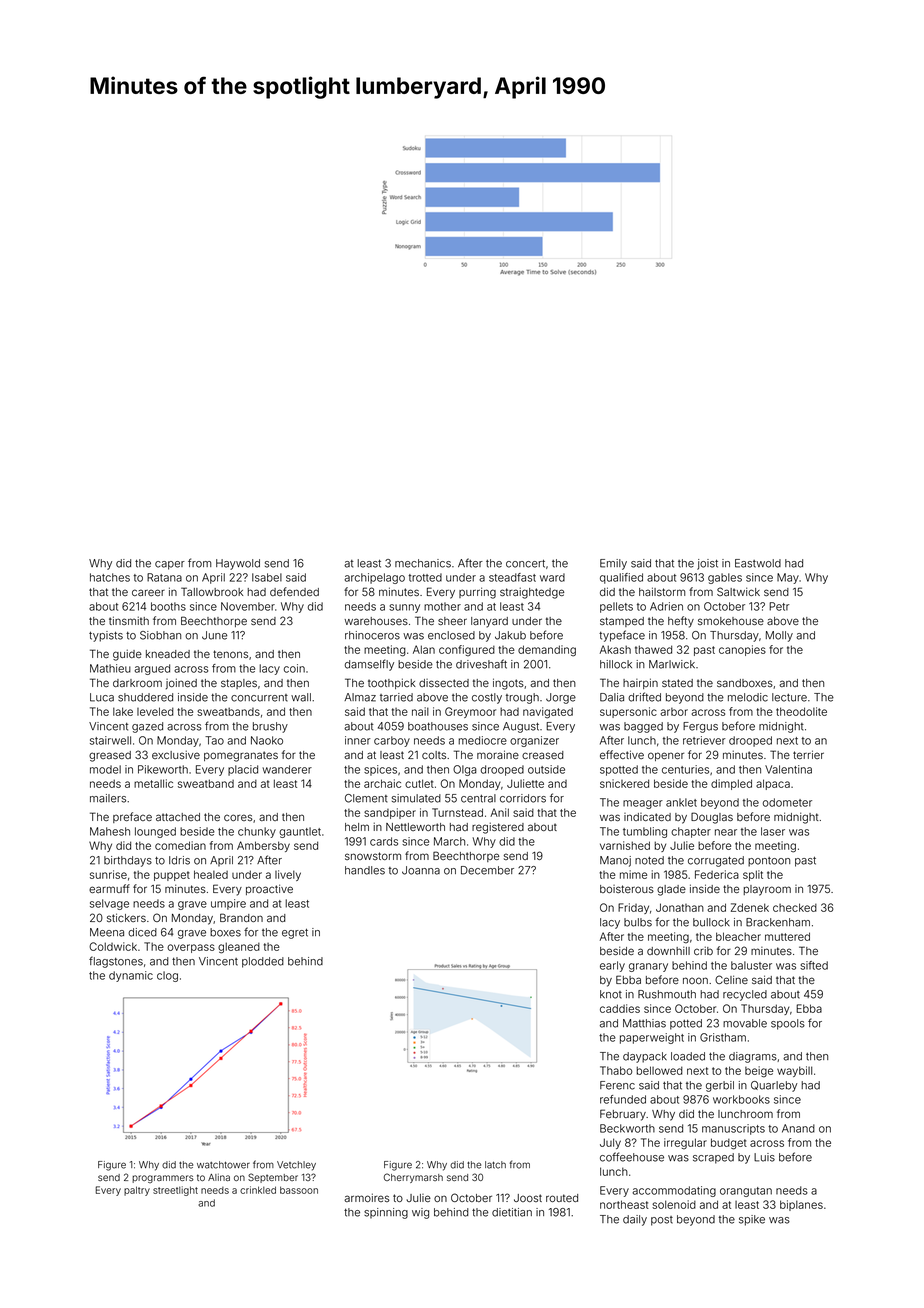 The width and height of the document is (924, 1308). What do you see at coordinates (137, 1191) in the document?
I see `paltry` at bounding box center [137, 1191].
